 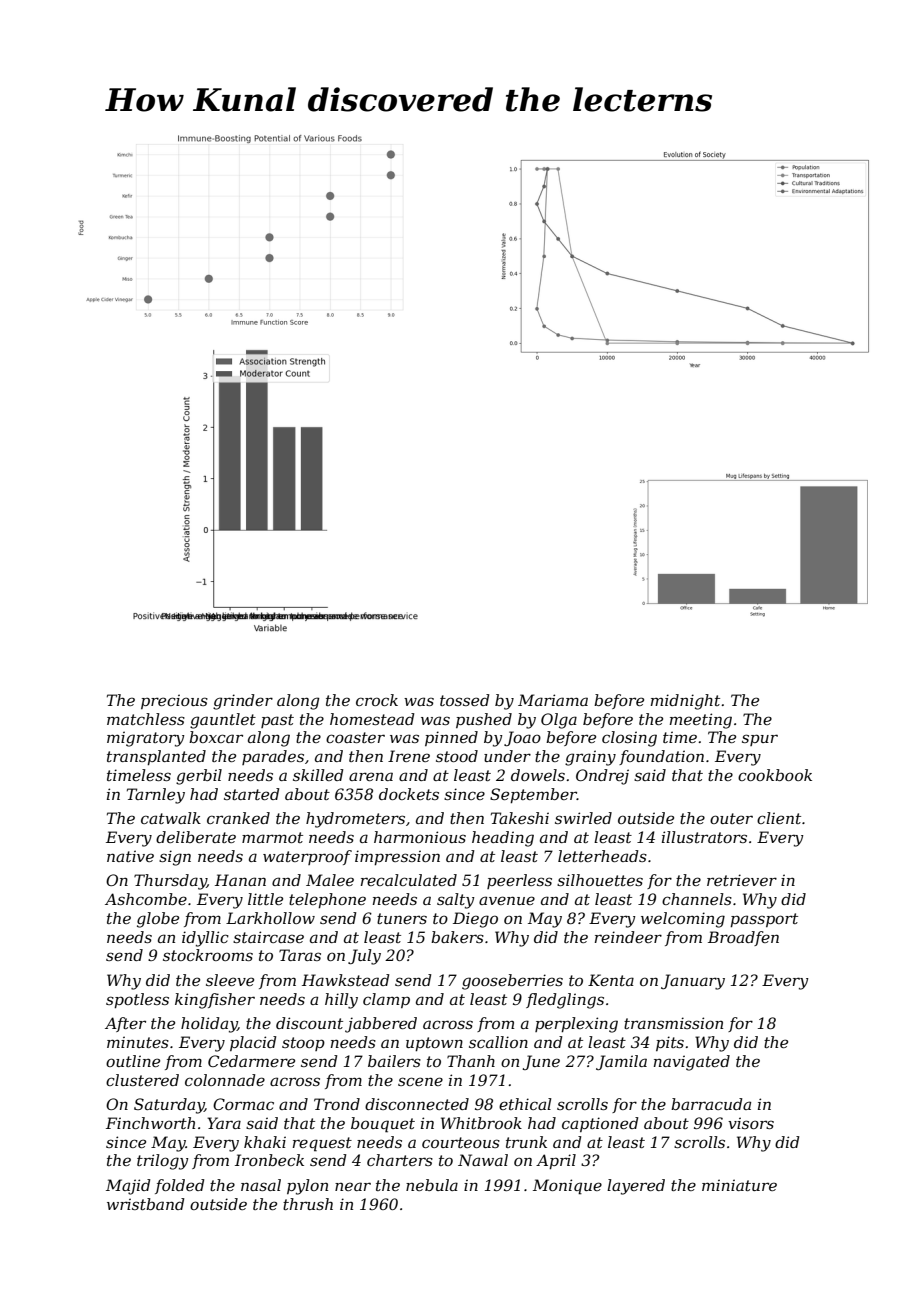 I want to click on swirled, so click(x=583, y=818).
